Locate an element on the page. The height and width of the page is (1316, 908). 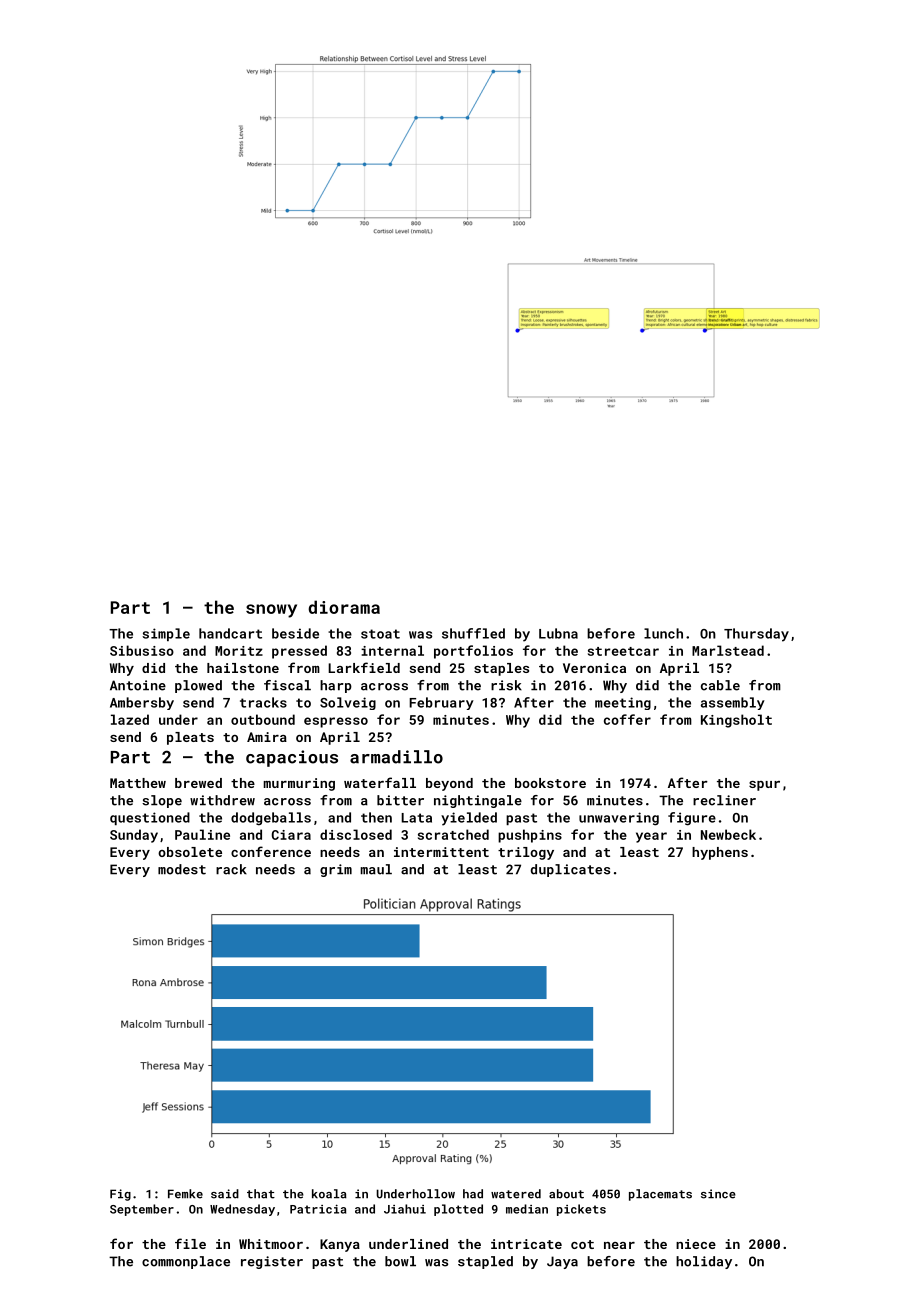
hyphens is located at coordinates (720, 853).
